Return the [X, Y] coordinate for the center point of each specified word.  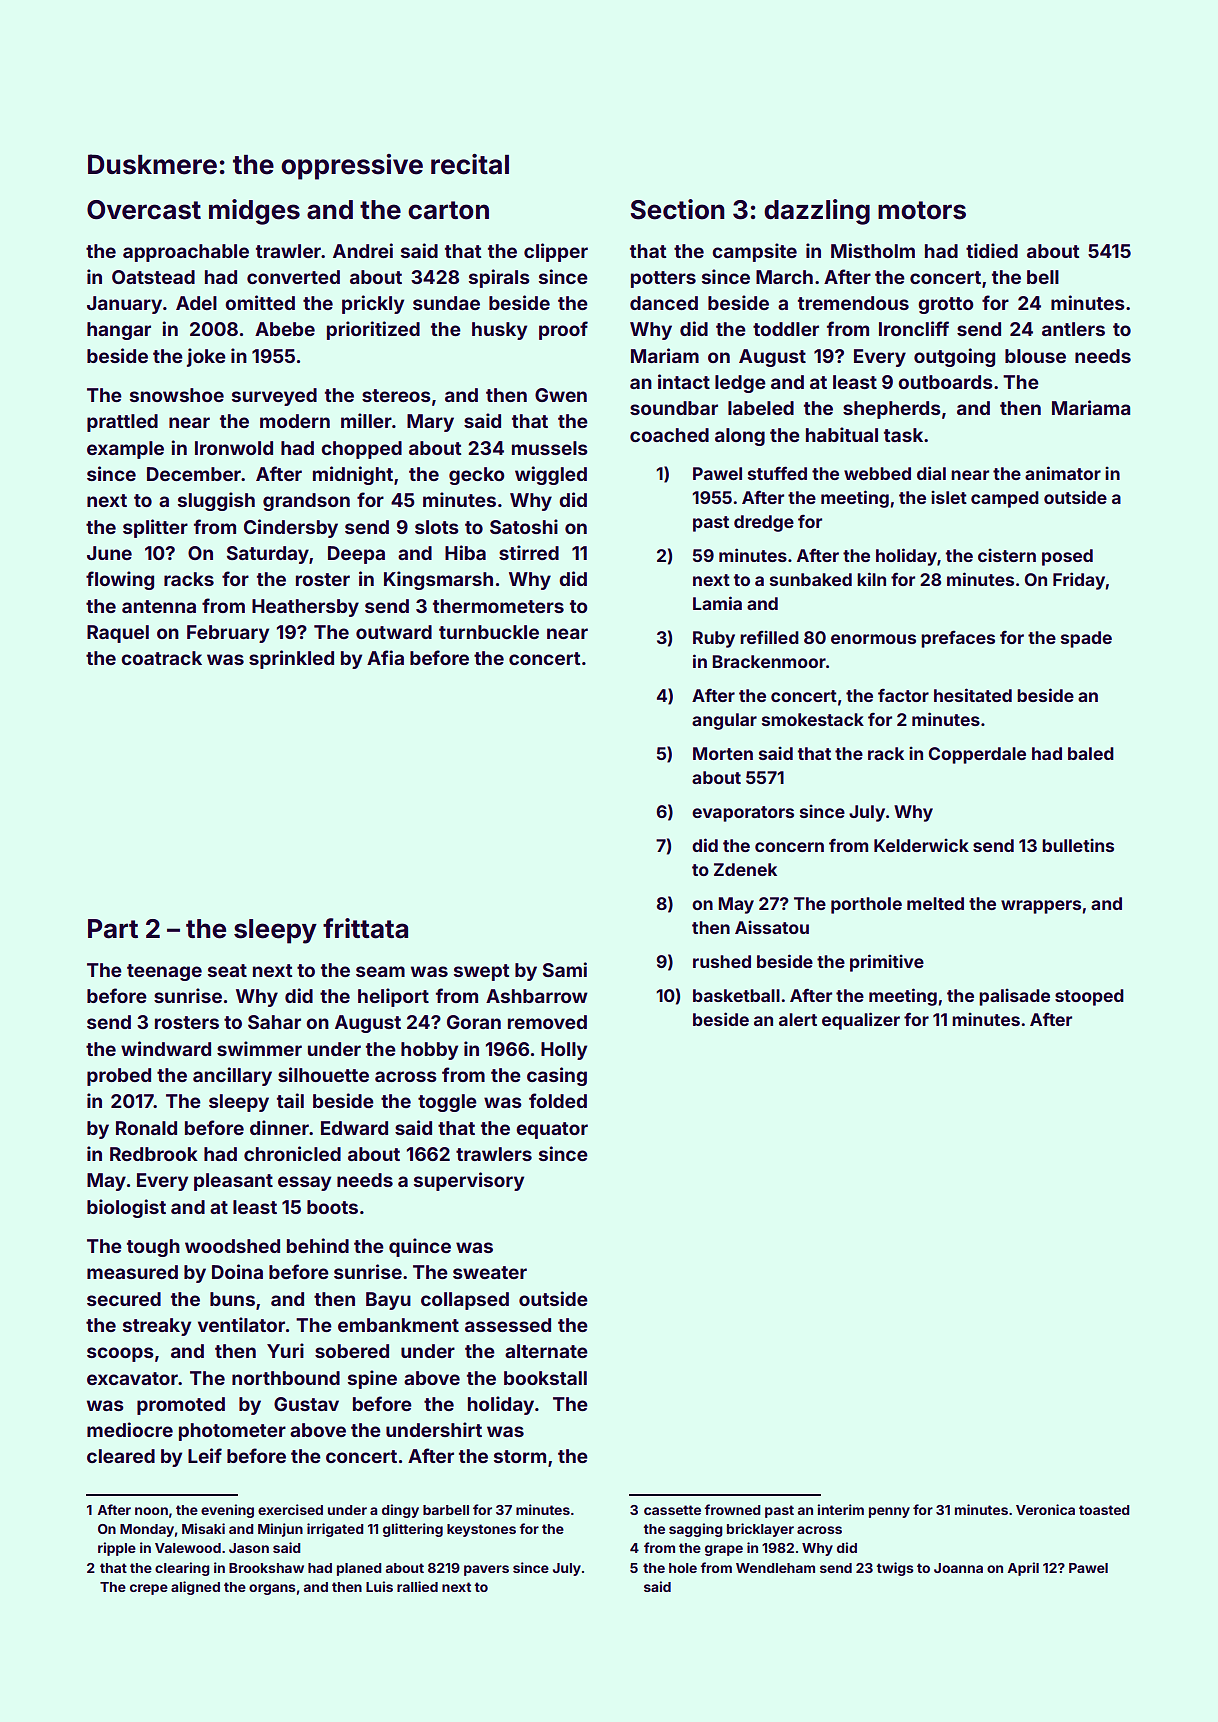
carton [448, 210]
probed [119, 1077]
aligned [195, 1588]
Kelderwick [921, 845]
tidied [992, 250]
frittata [365, 928]
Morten [723, 753]
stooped [1089, 997]
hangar [119, 331]
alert [798, 1019]
